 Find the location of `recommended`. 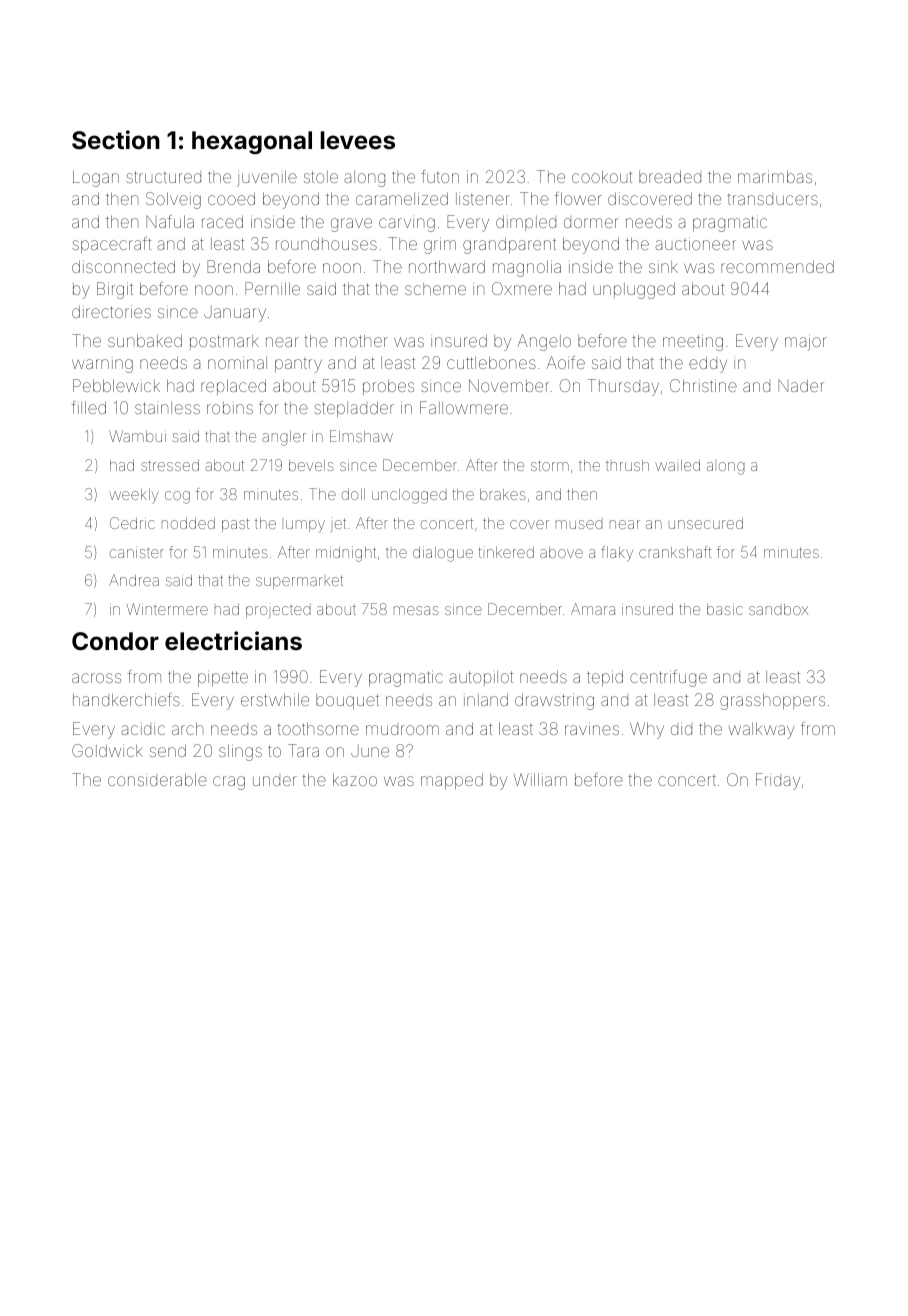

recommended is located at coordinates (777, 266).
